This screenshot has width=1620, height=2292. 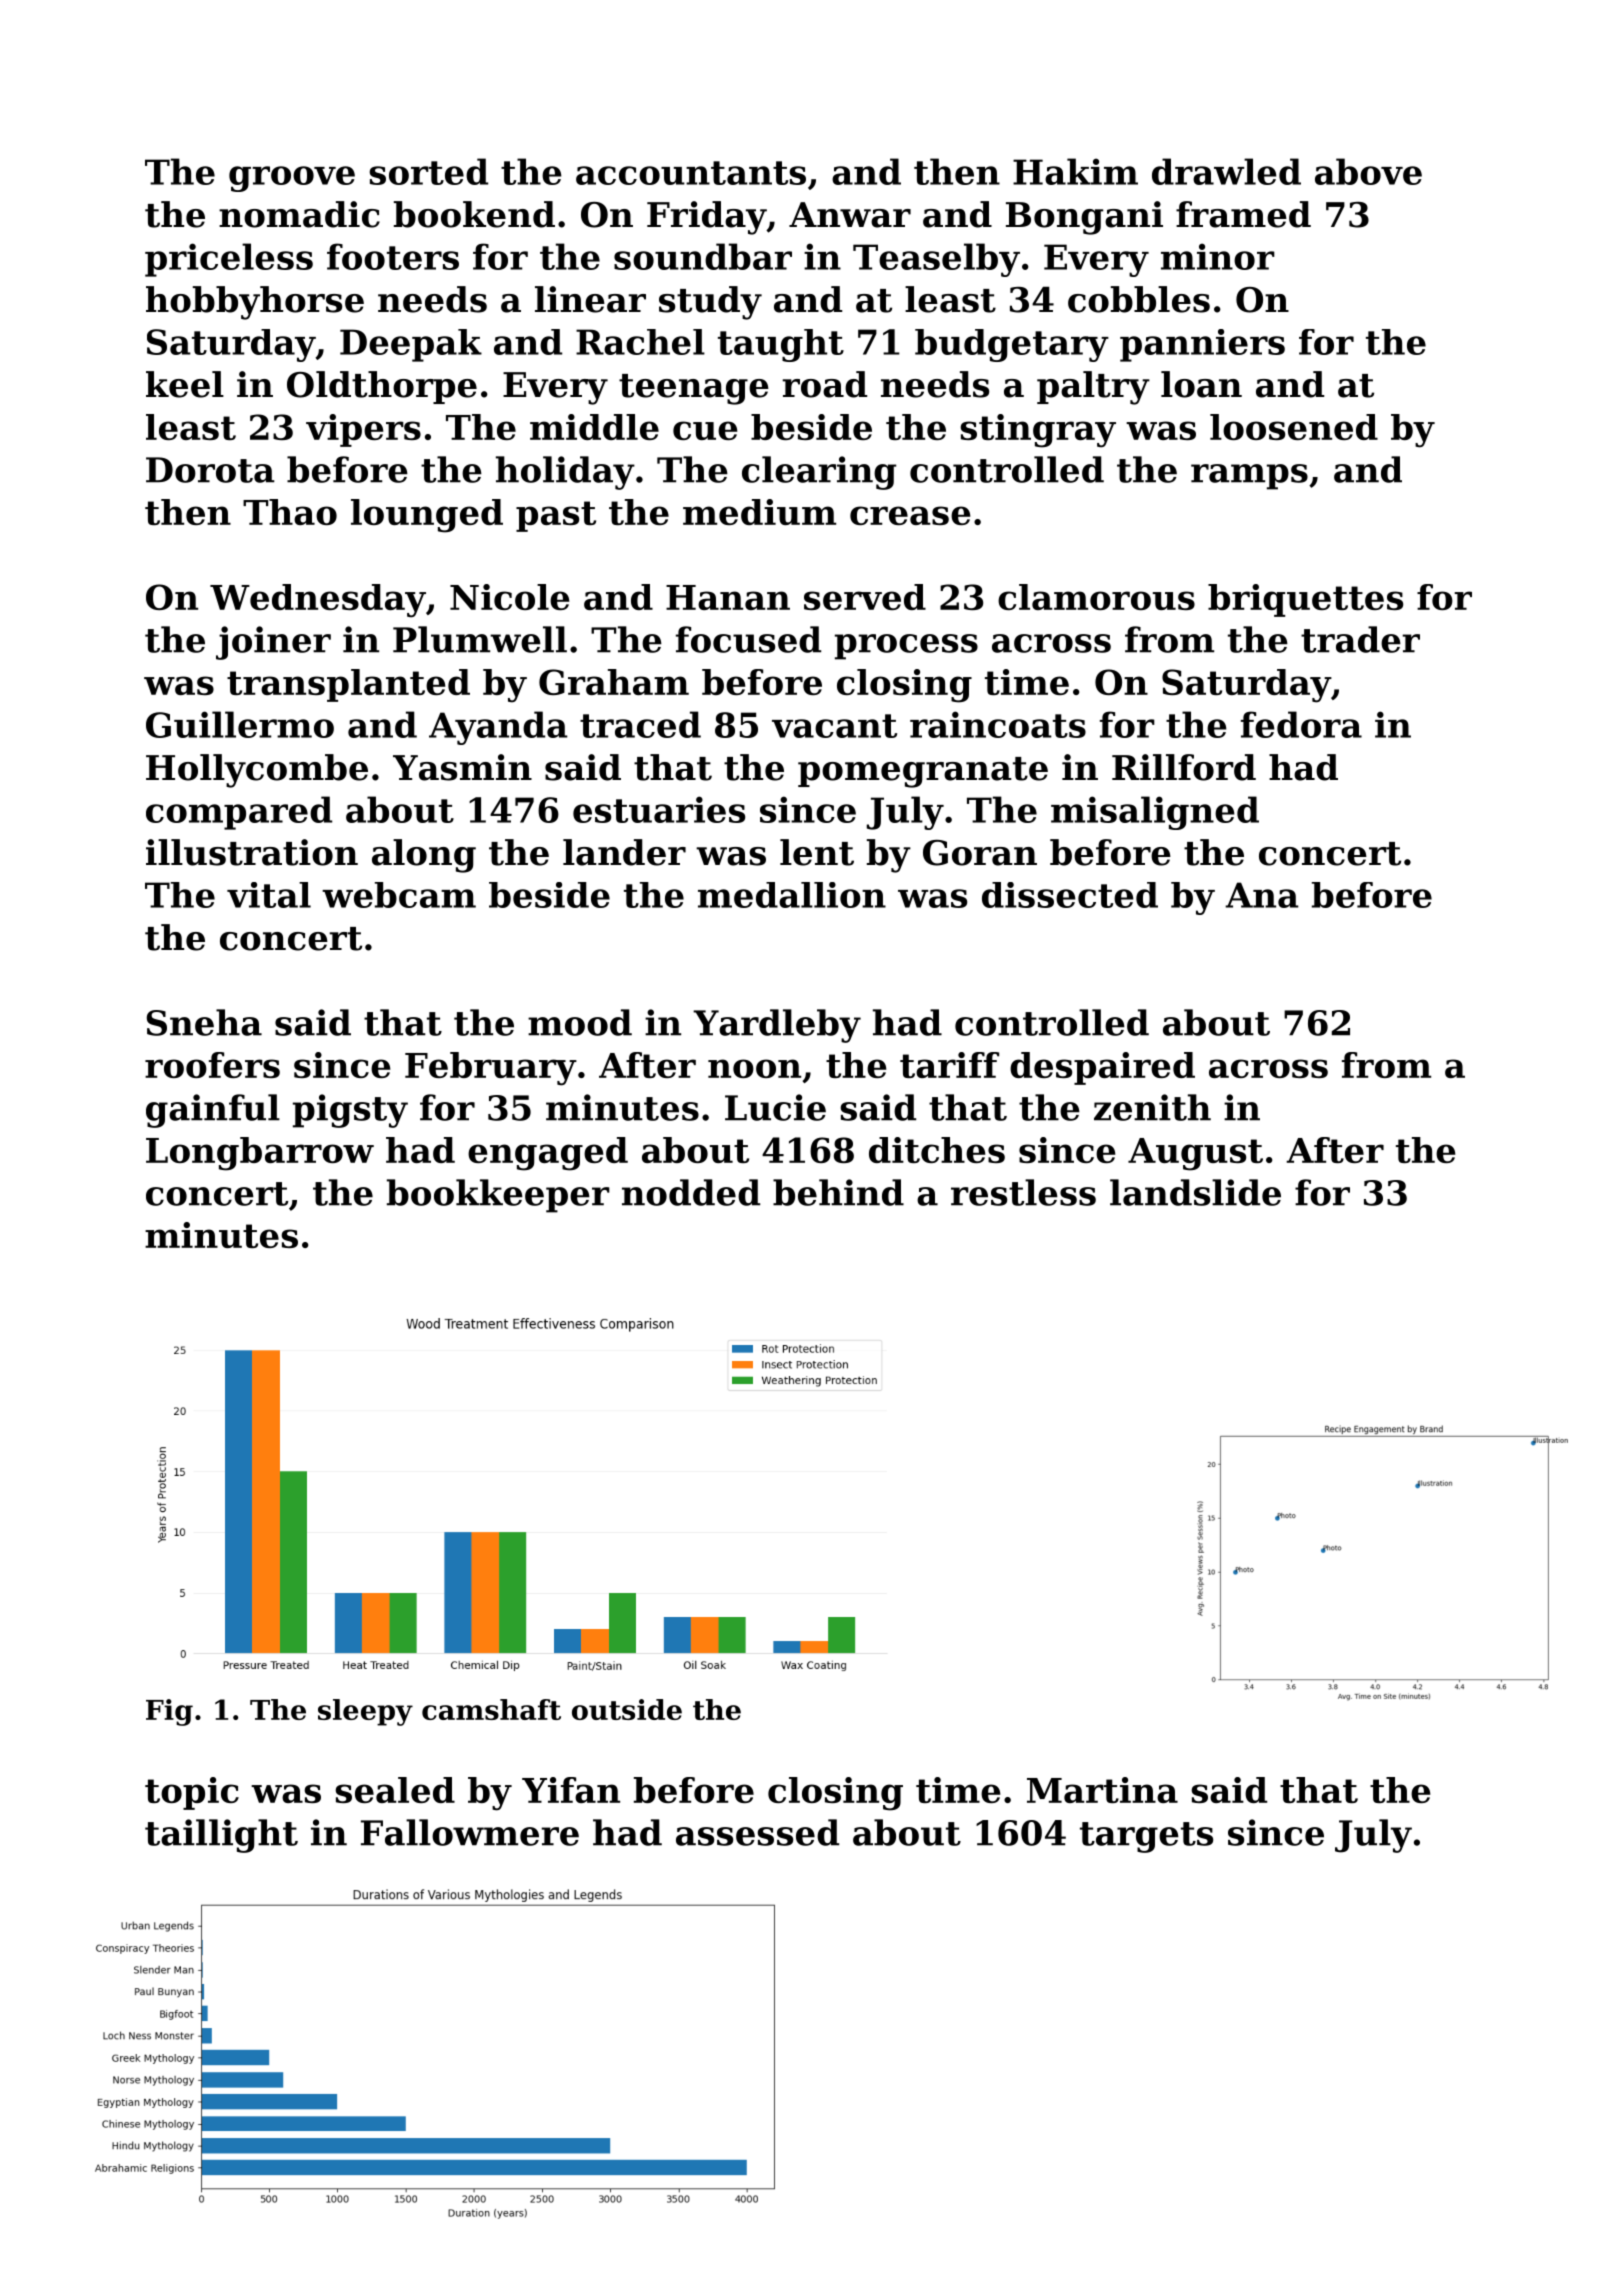 What do you see at coordinates (691, 173) in the screenshot?
I see `accountants` at bounding box center [691, 173].
